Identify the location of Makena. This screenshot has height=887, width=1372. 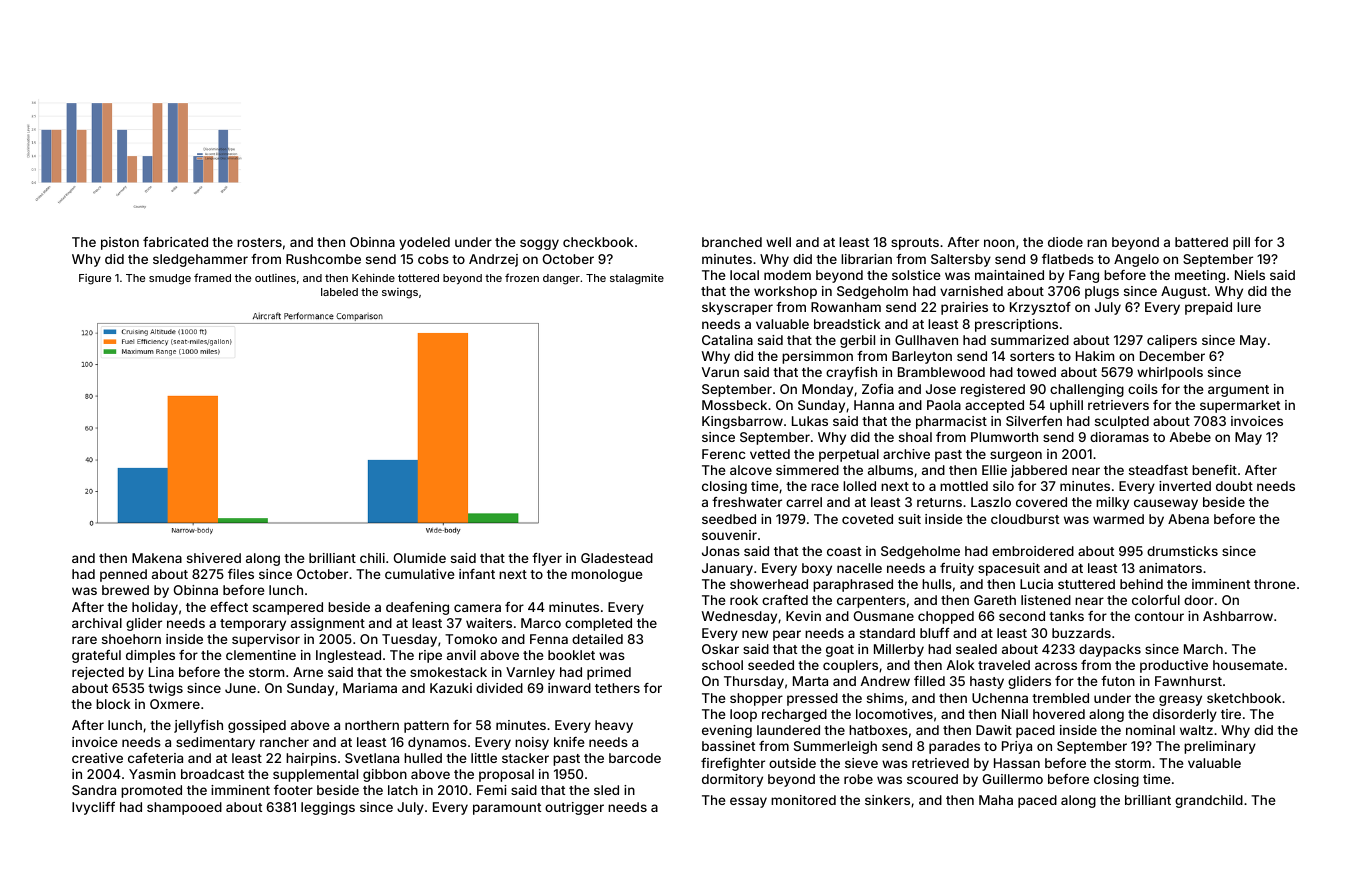
(157, 558).
